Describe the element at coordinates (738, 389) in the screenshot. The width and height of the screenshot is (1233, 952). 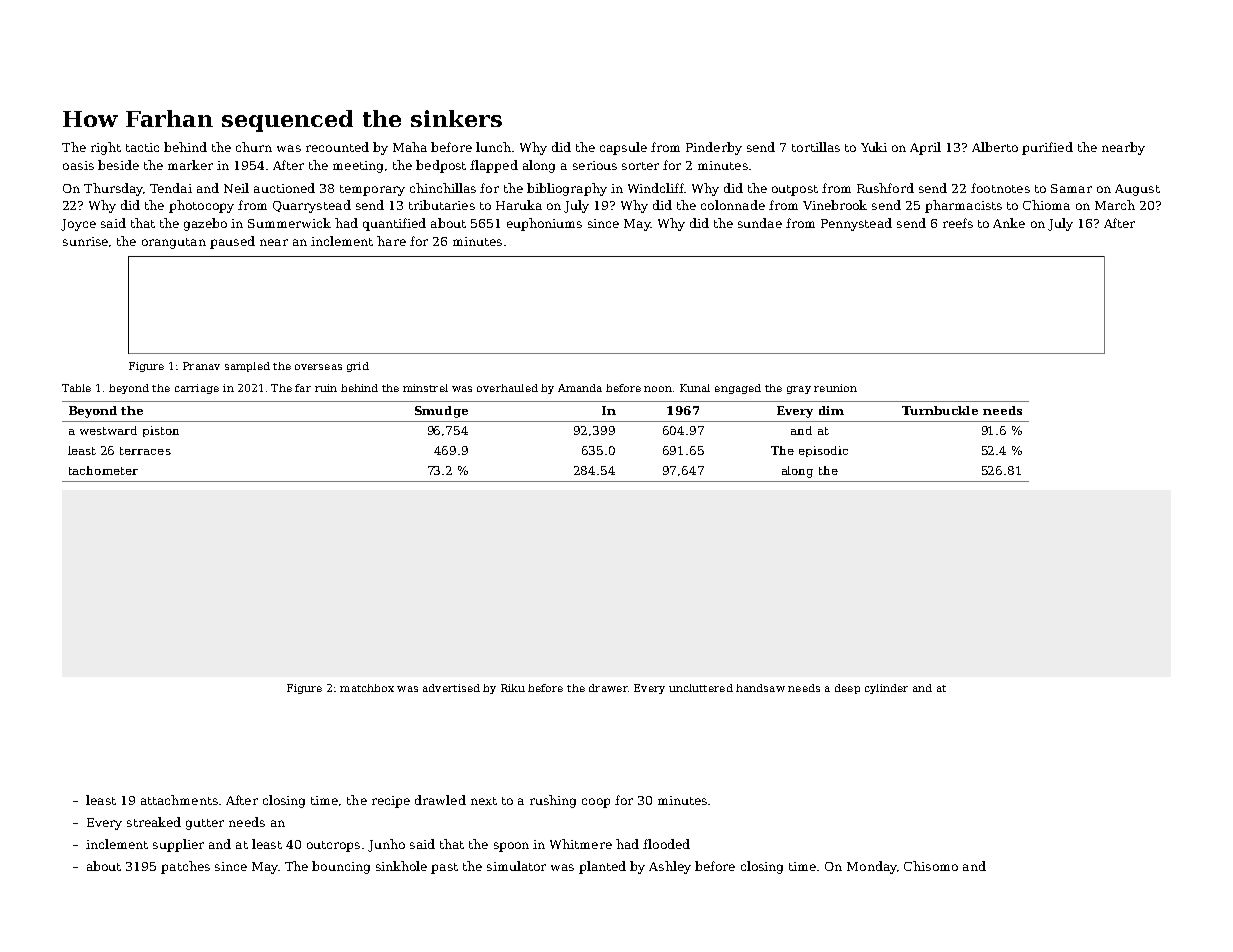
I see `engaged` at that location.
